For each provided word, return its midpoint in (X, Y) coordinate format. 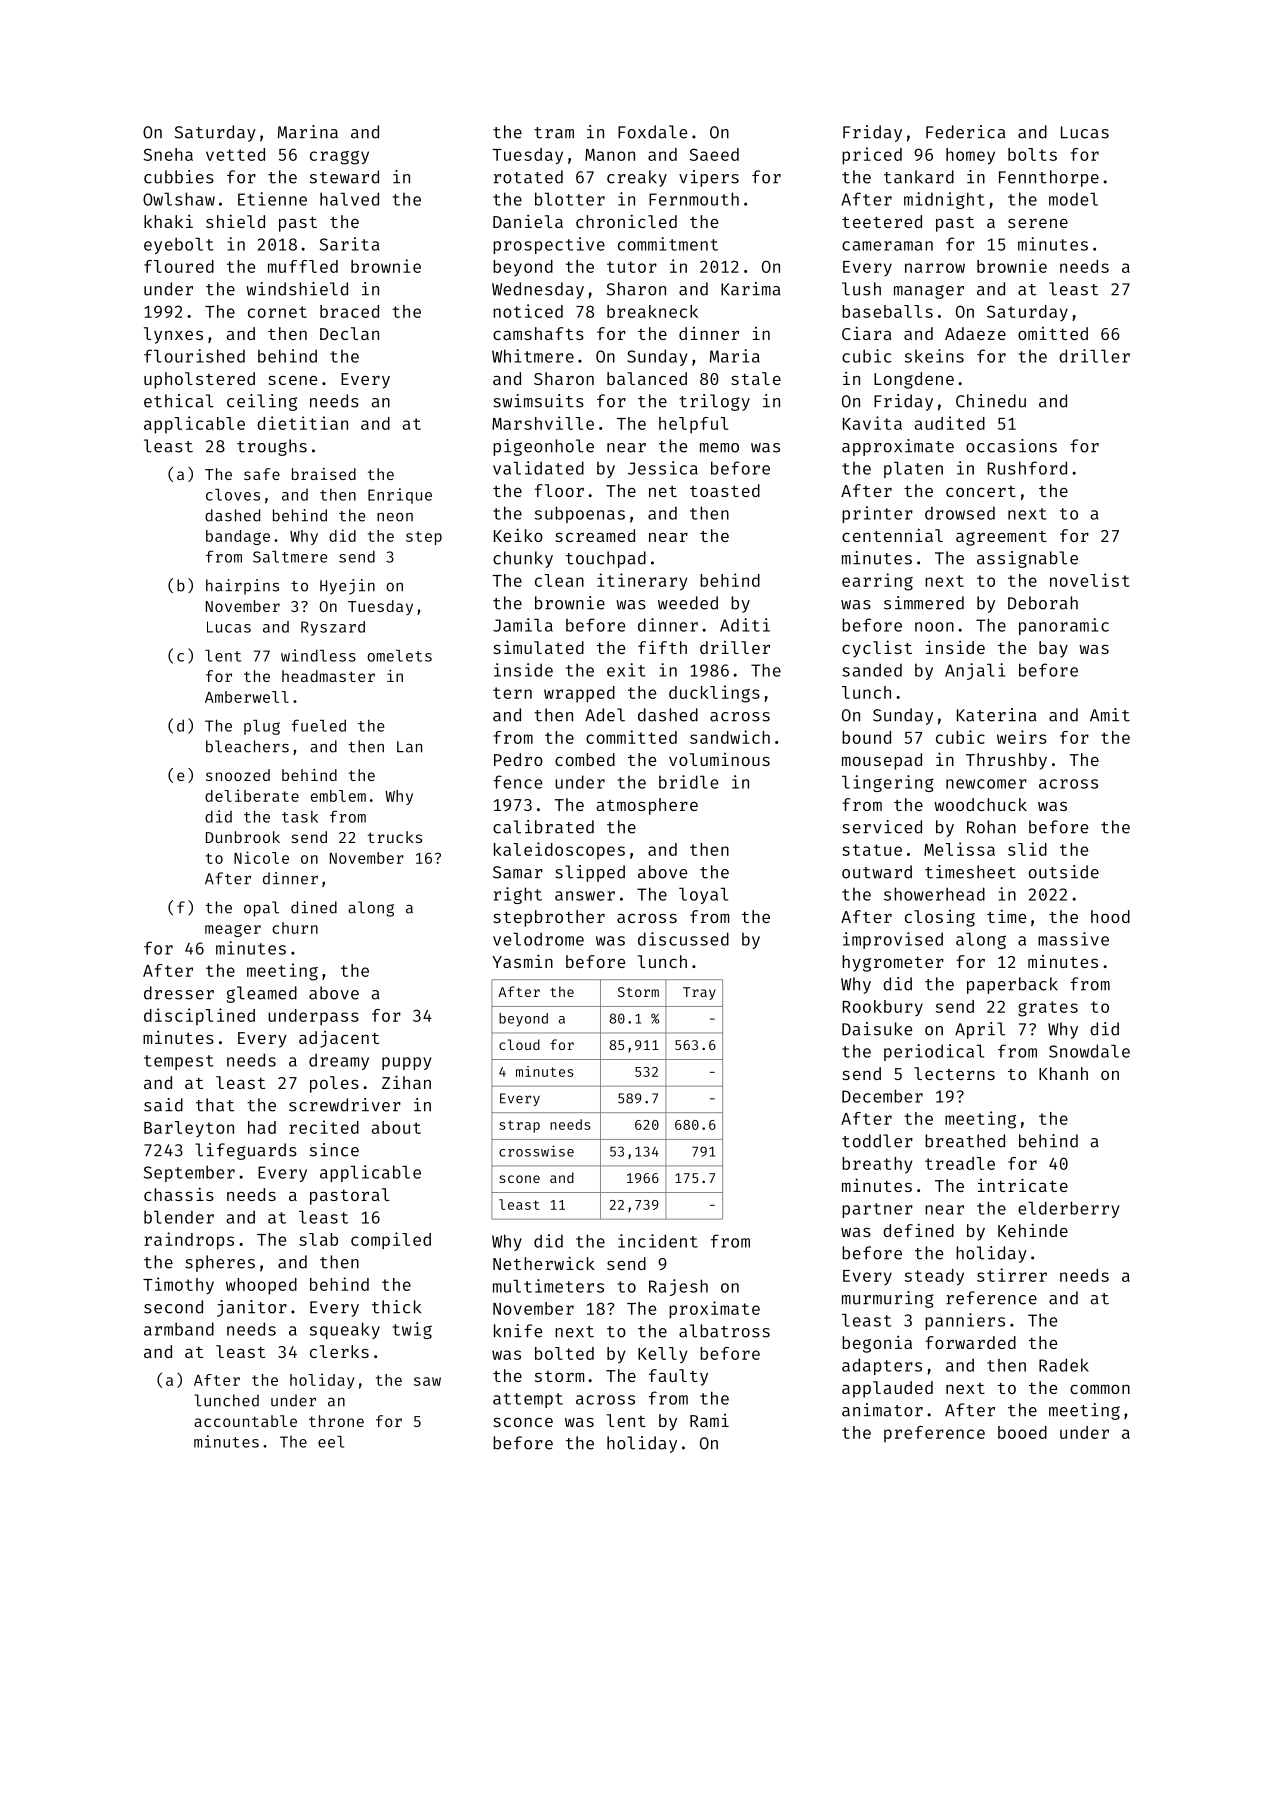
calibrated (543, 827)
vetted (235, 154)
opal (261, 909)
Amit (1110, 715)
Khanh (1063, 1073)
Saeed (714, 154)
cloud (519, 1044)
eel (331, 1442)
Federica (966, 132)
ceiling (262, 402)
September (189, 1173)
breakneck (652, 311)
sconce (523, 1422)
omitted (1053, 333)
